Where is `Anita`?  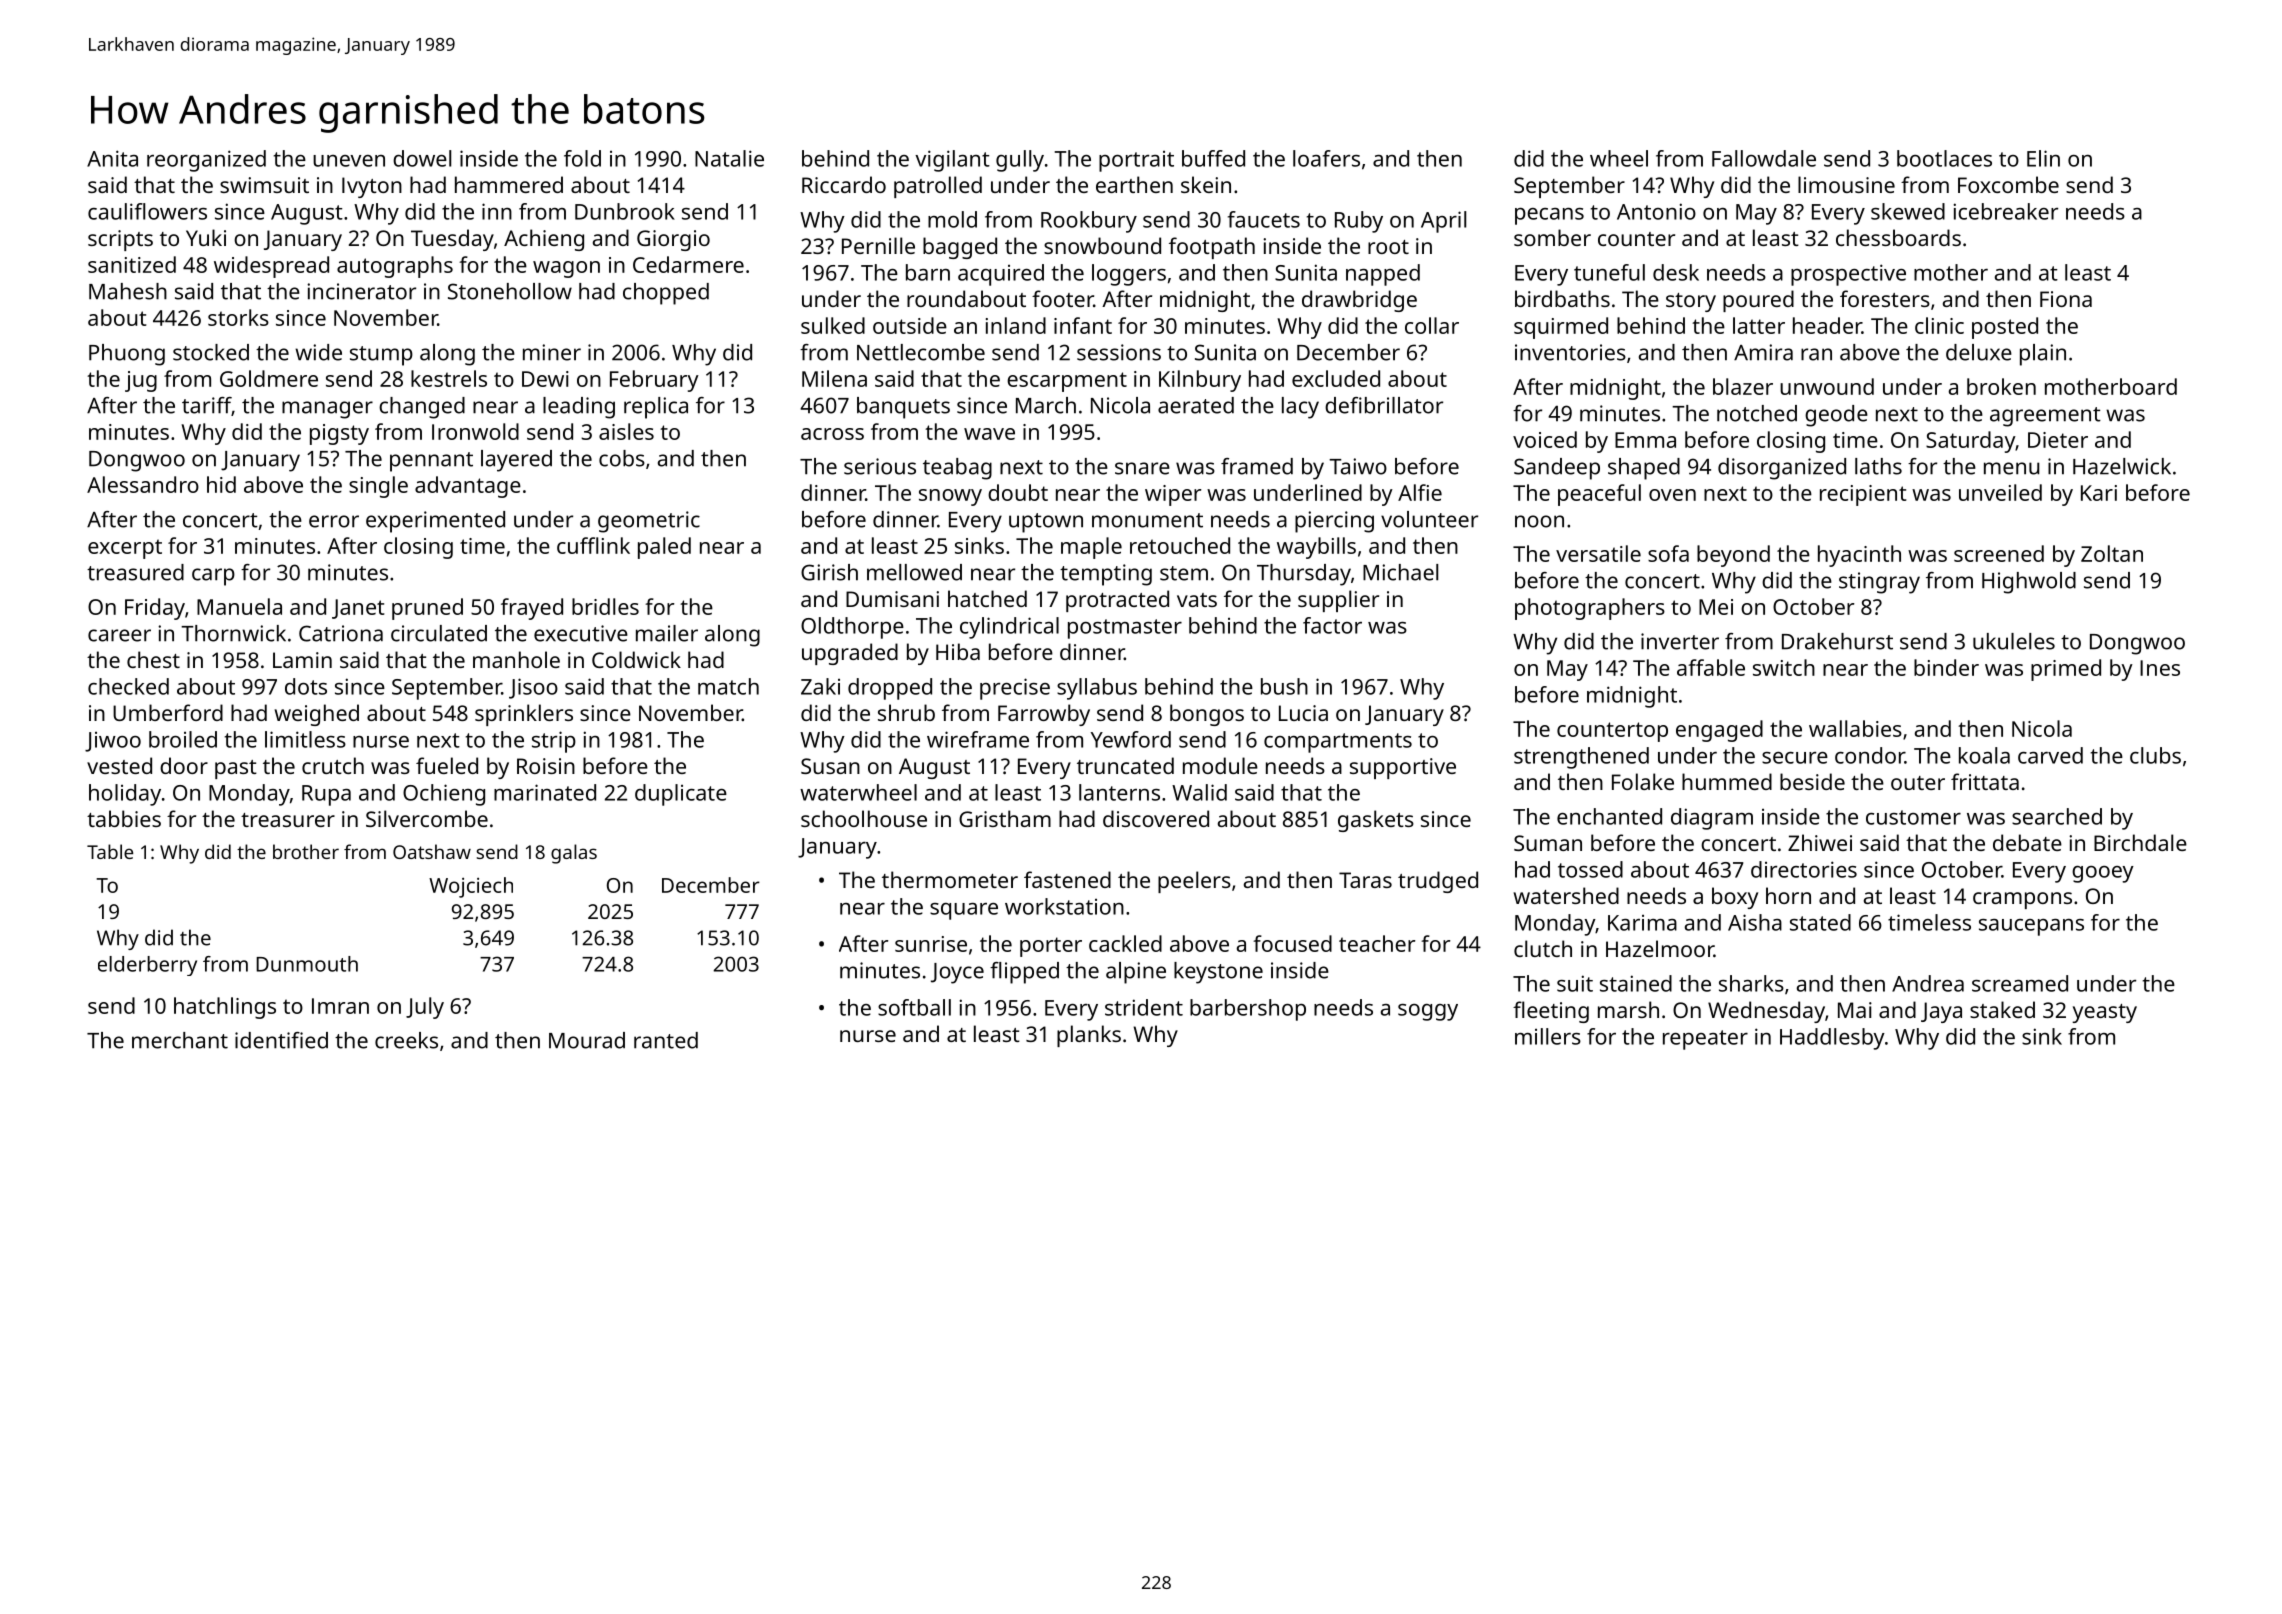 Anita is located at coordinates (112, 158).
